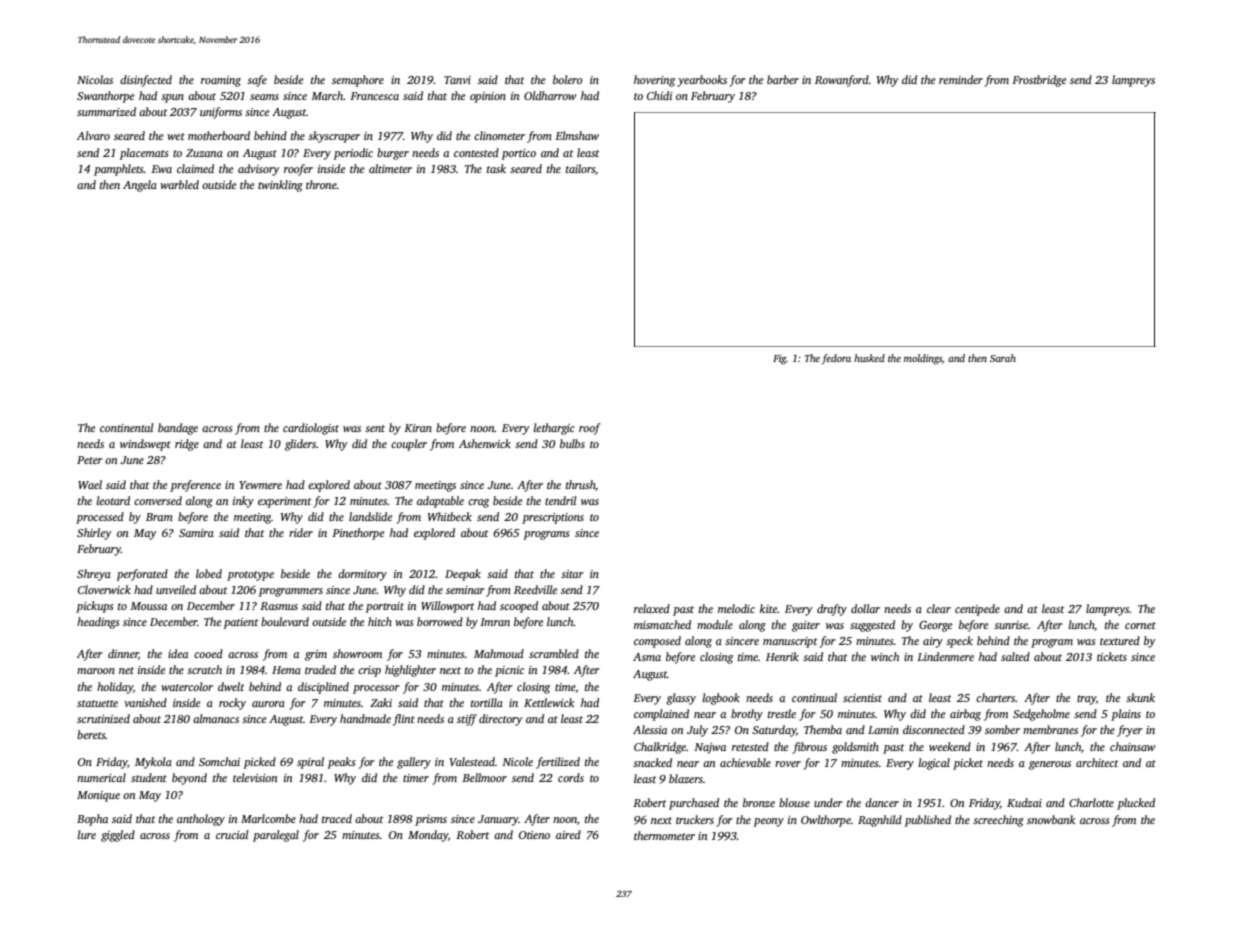  What do you see at coordinates (301, 532) in the screenshot?
I see `rider` at bounding box center [301, 532].
